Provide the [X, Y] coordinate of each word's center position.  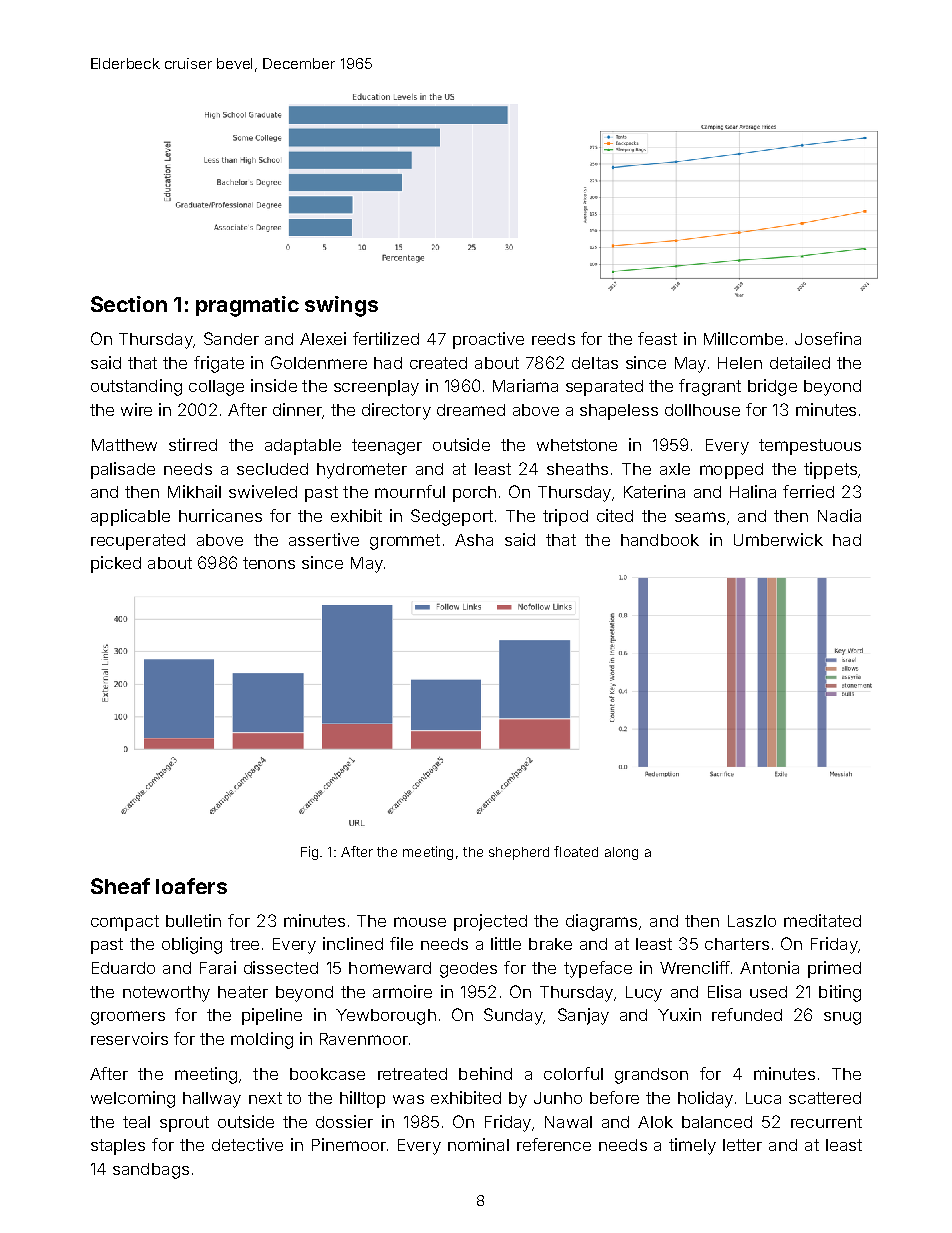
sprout [184, 1124]
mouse [420, 922]
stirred [193, 444]
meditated [822, 920]
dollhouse [702, 410]
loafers [191, 886]
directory [396, 411]
